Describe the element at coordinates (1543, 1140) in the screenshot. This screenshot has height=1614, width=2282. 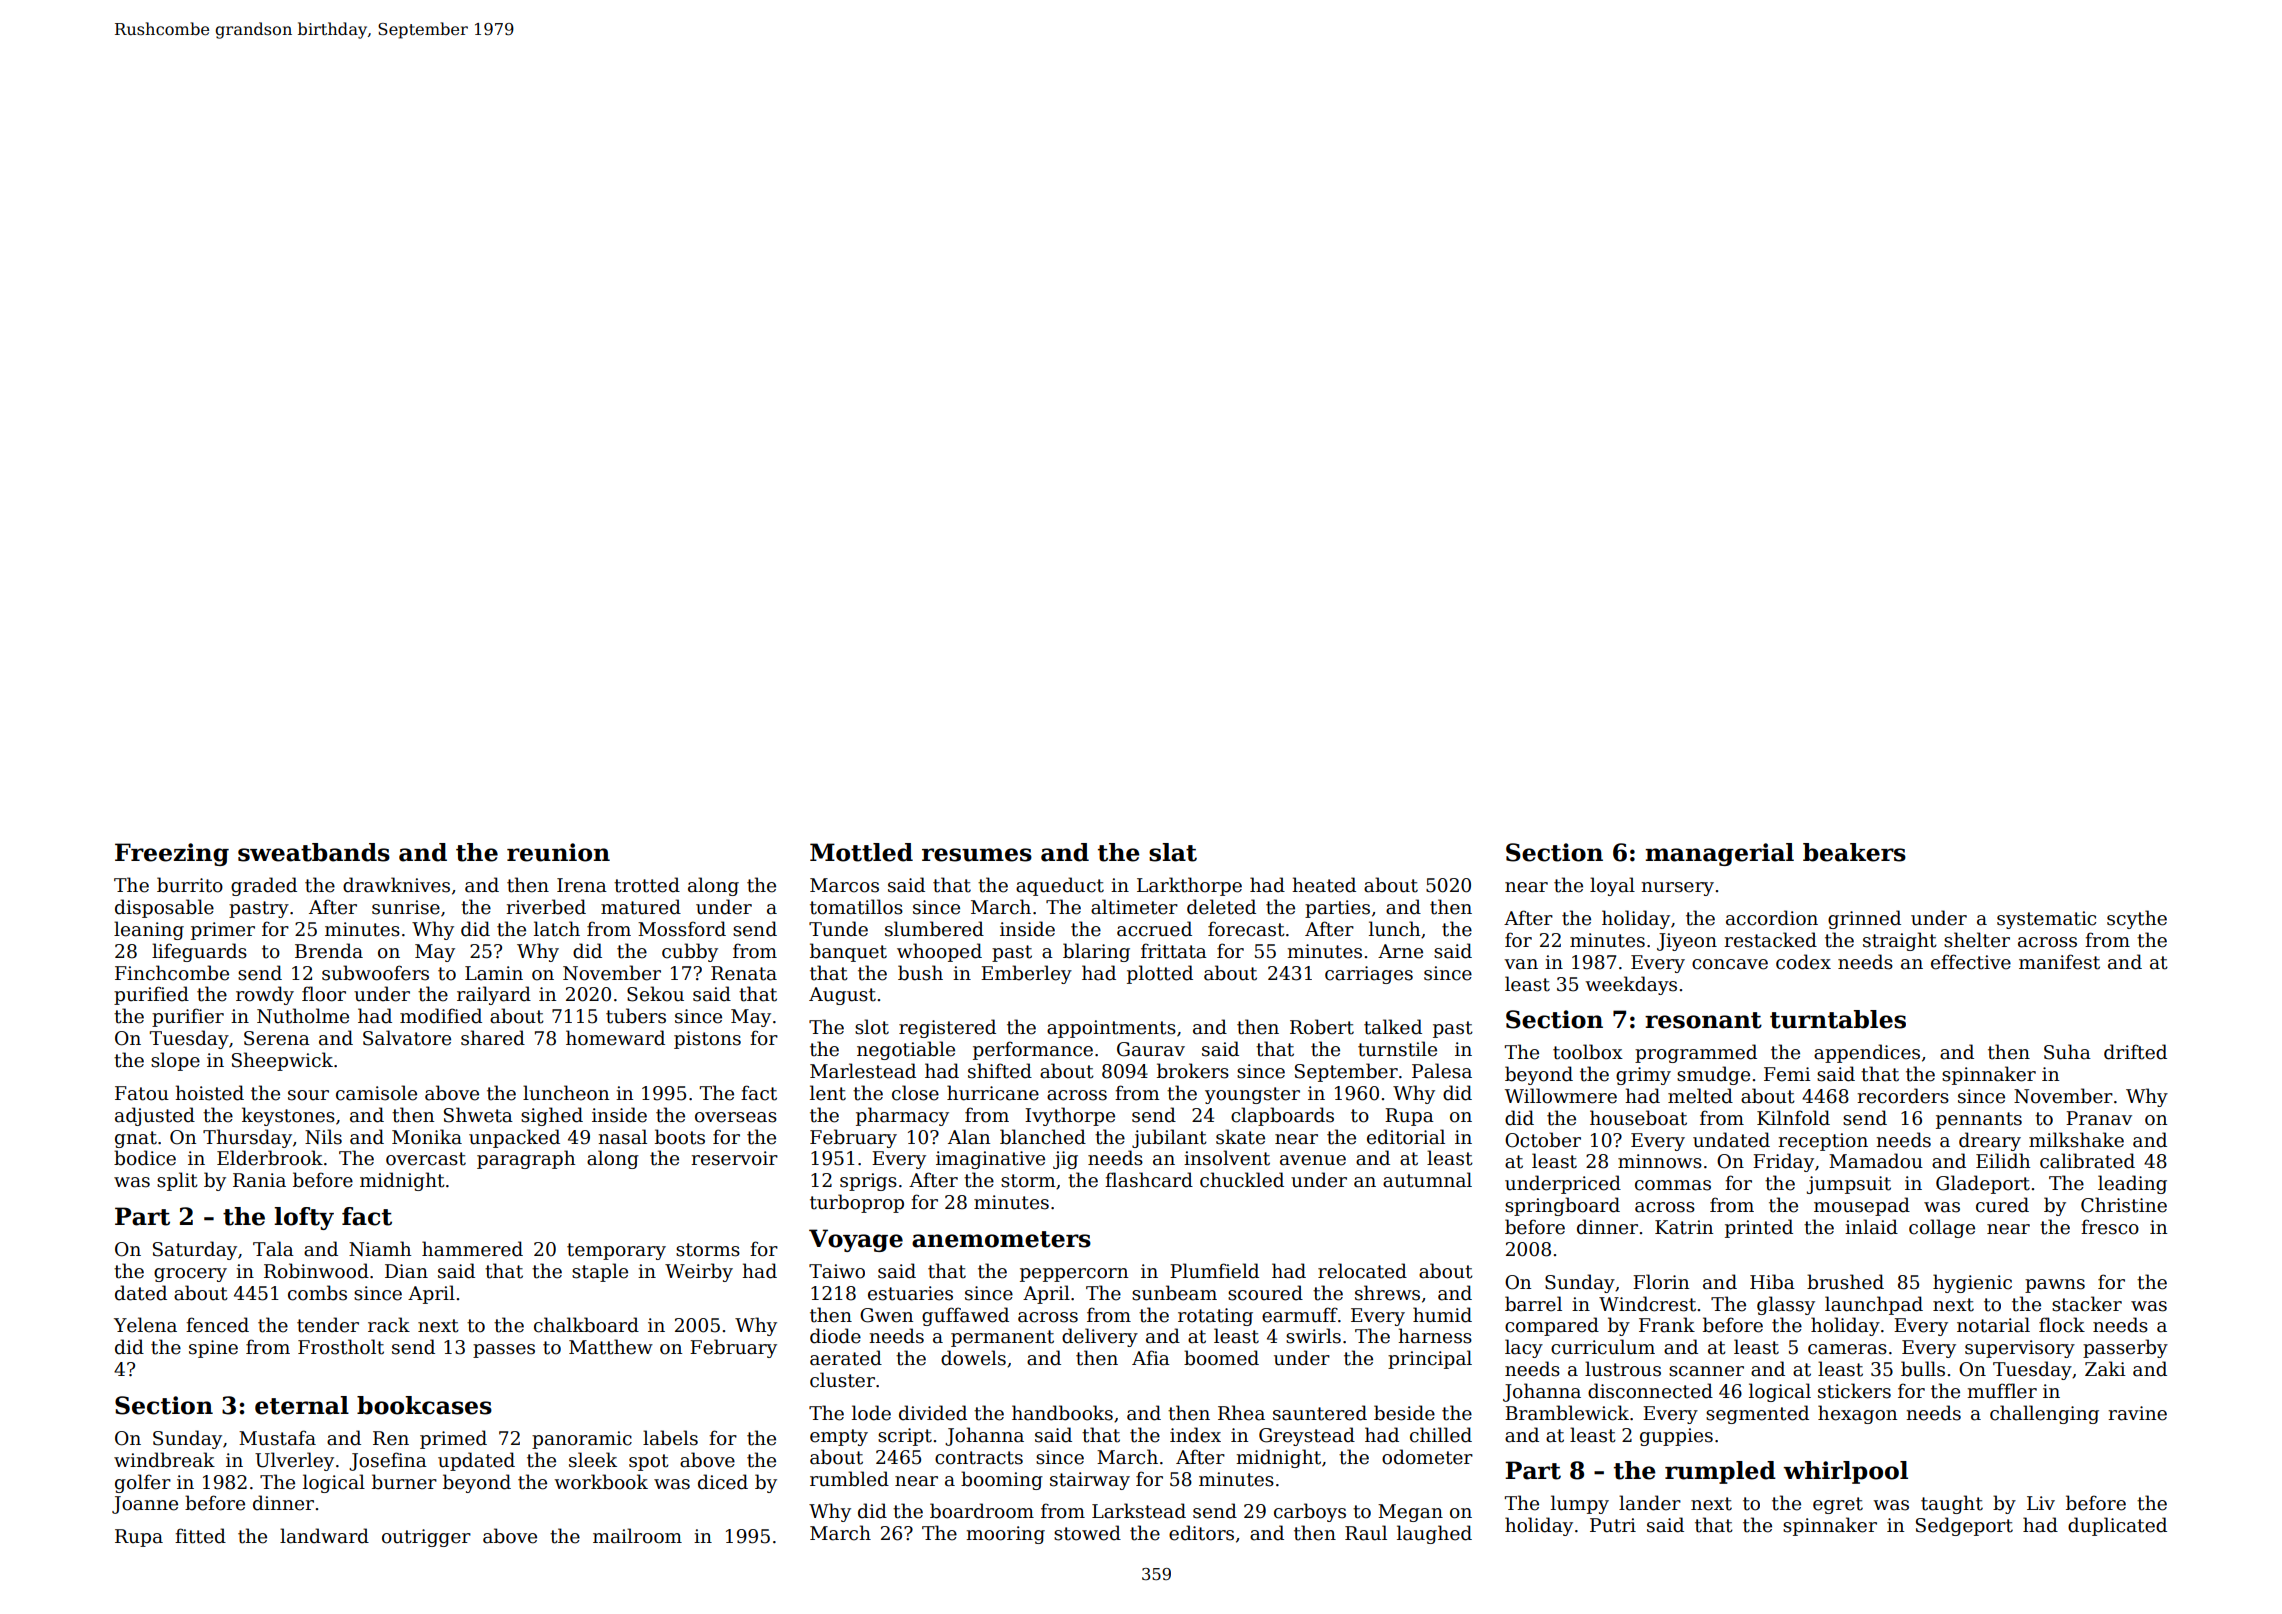
I see `October` at that location.
